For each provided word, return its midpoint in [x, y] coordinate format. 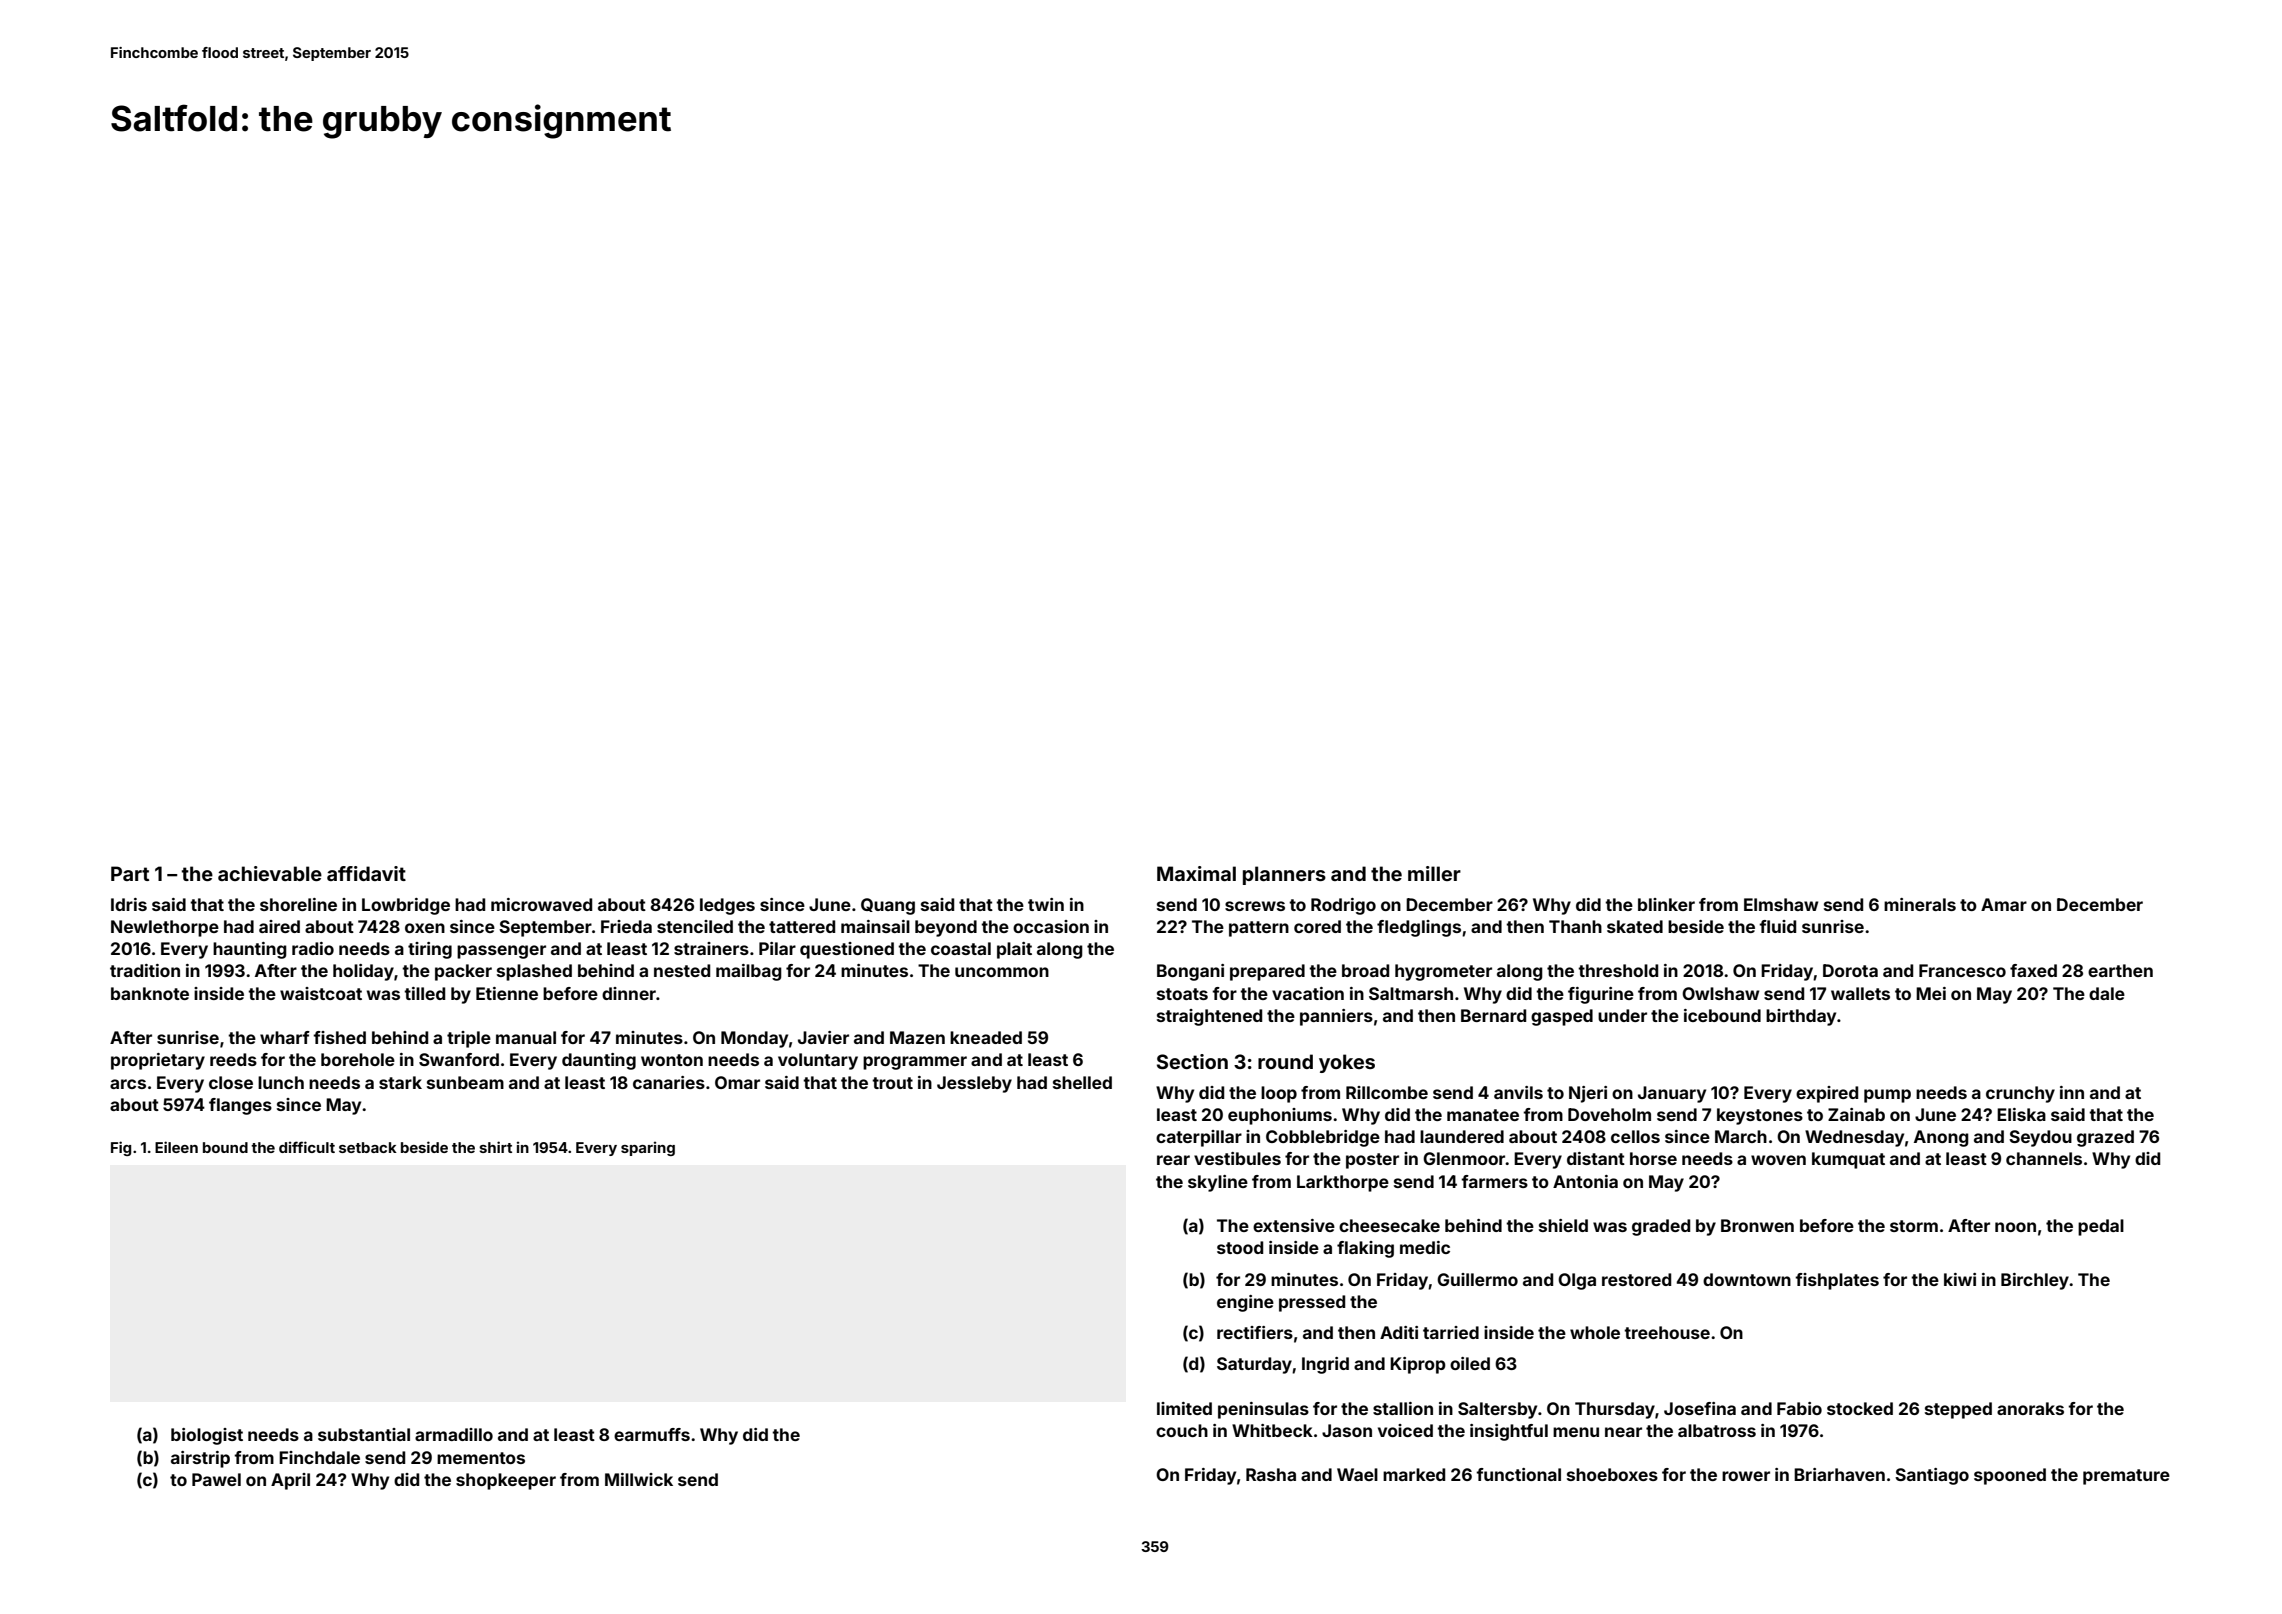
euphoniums [1280, 1116]
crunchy [2020, 1094]
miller [1434, 873]
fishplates [1837, 1281]
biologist [207, 1436]
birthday [1801, 1017]
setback [368, 1147]
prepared [1267, 972]
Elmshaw [1781, 904]
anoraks [2030, 1408]
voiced [1405, 1430]
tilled [424, 993]
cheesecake [1389, 1225]
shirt [495, 1147]
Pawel [216, 1479]
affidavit [366, 873]
